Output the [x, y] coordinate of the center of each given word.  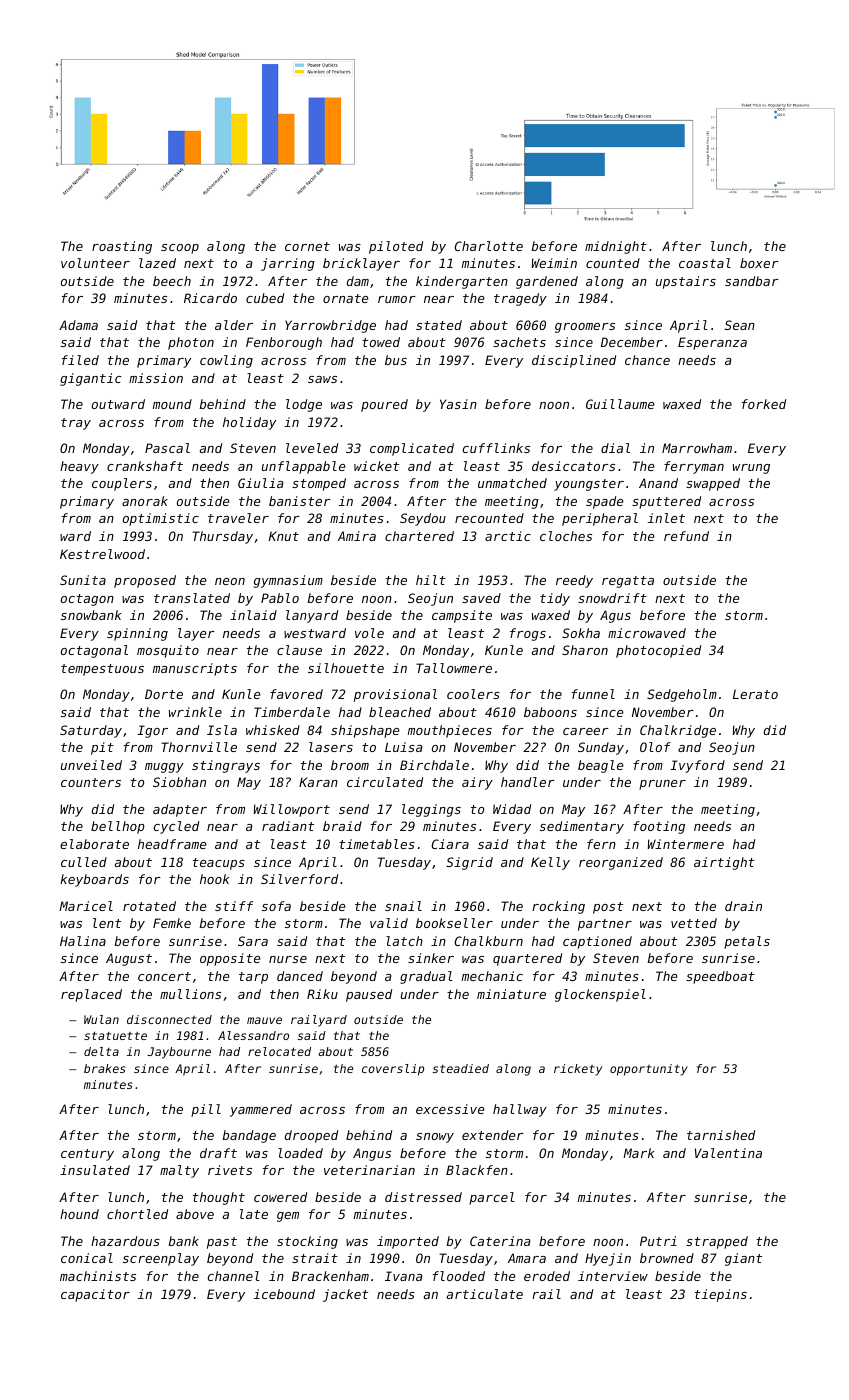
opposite [230, 959]
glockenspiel [600, 995]
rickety [578, 1070]
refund [686, 536]
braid [342, 826]
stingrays [226, 766]
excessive [450, 1109]
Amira [357, 536]
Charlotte [489, 246]
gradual [426, 977]
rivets [230, 1170]
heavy [79, 467]
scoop [180, 249]
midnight [616, 247]
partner [605, 925]
